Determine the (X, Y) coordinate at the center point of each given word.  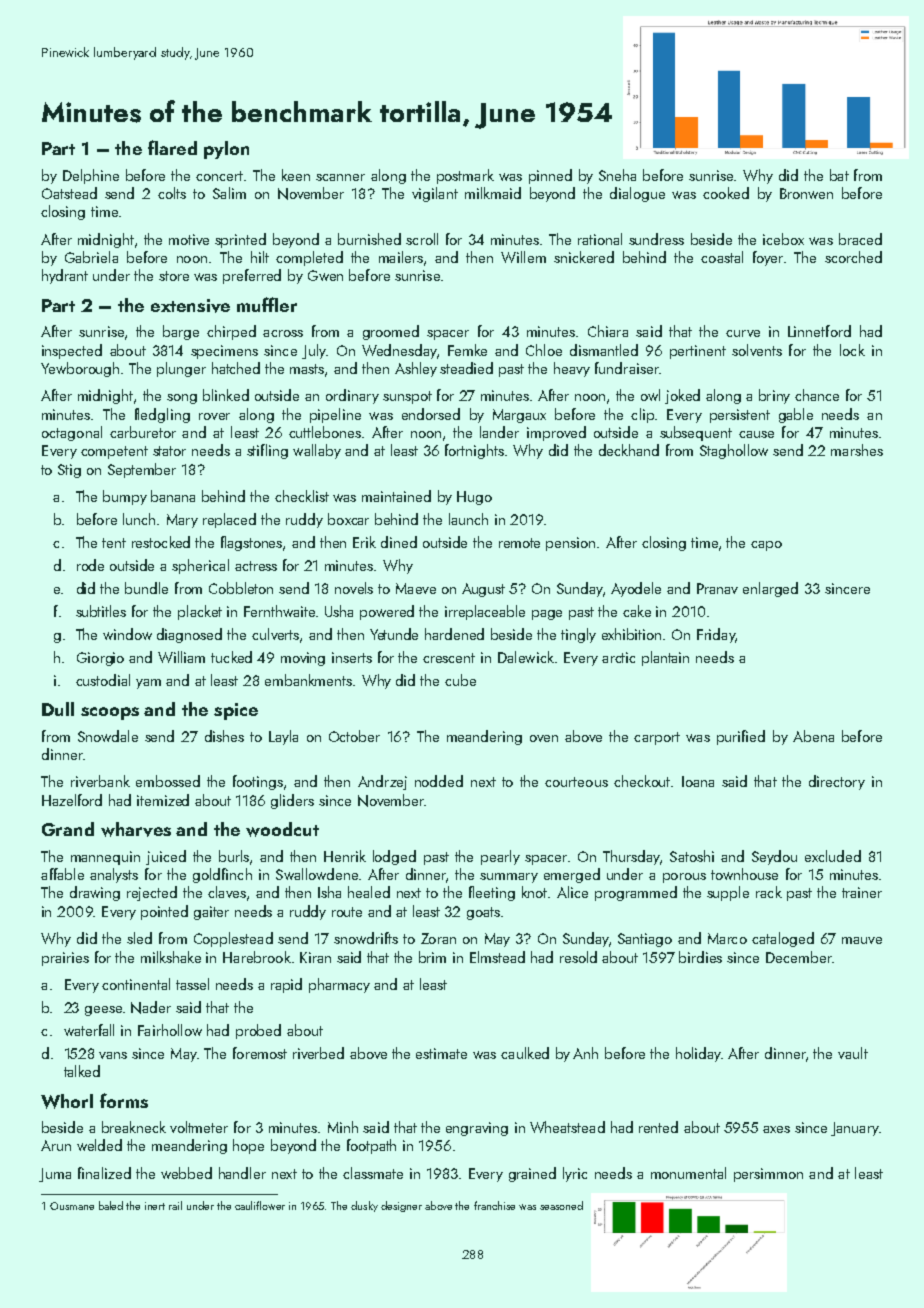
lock (852, 350)
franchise (494, 1205)
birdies (700, 957)
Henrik (345, 856)
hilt (260, 257)
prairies (65, 959)
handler (242, 1173)
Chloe (544, 350)
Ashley (416, 369)
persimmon (768, 1175)
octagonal (72, 433)
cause (756, 434)
